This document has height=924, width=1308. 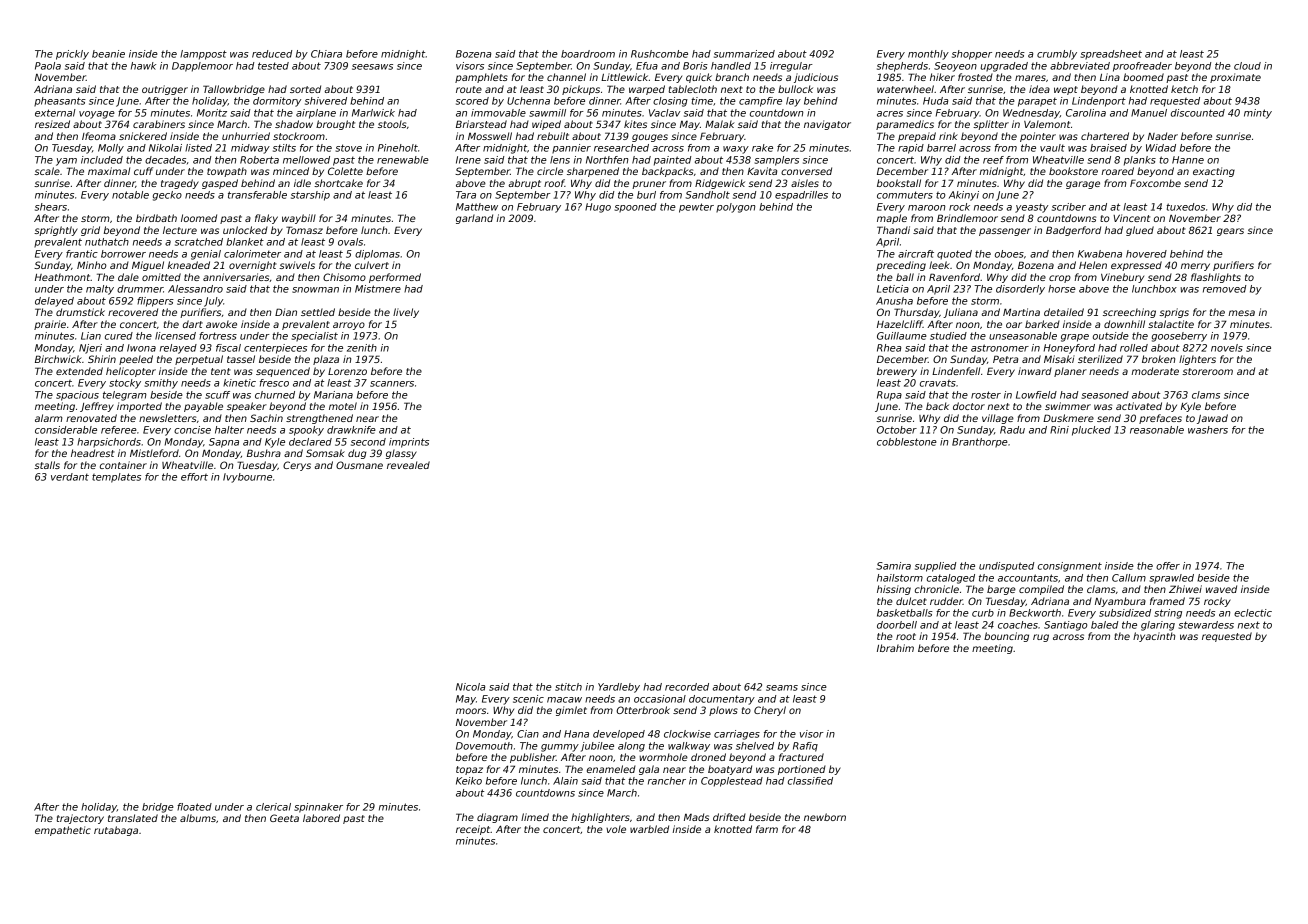 What do you see at coordinates (408, 465) in the document?
I see `revealed` at bounding box center [408, 465].
